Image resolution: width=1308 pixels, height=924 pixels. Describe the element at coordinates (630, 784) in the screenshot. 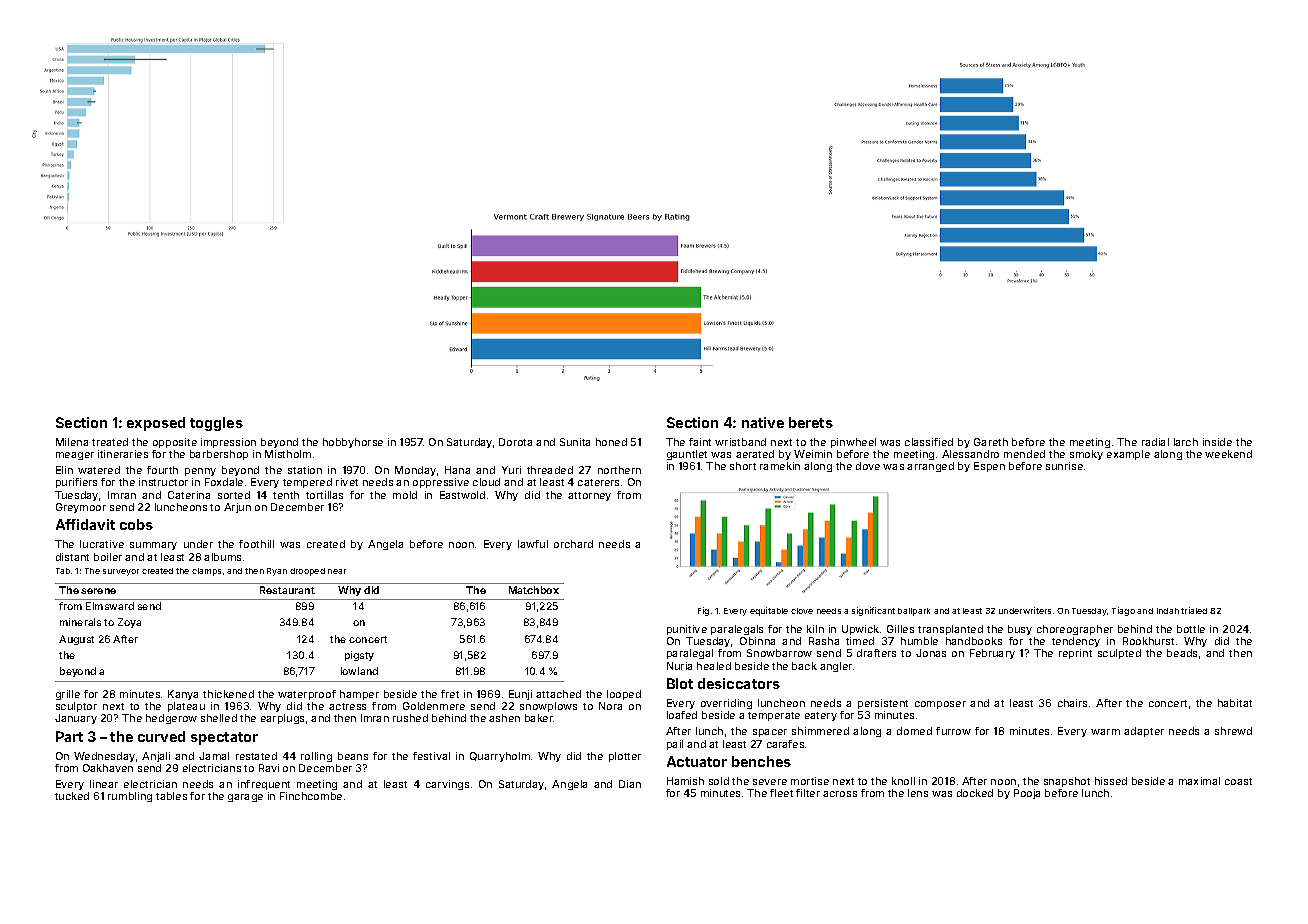

I see `Dian` at that location.
